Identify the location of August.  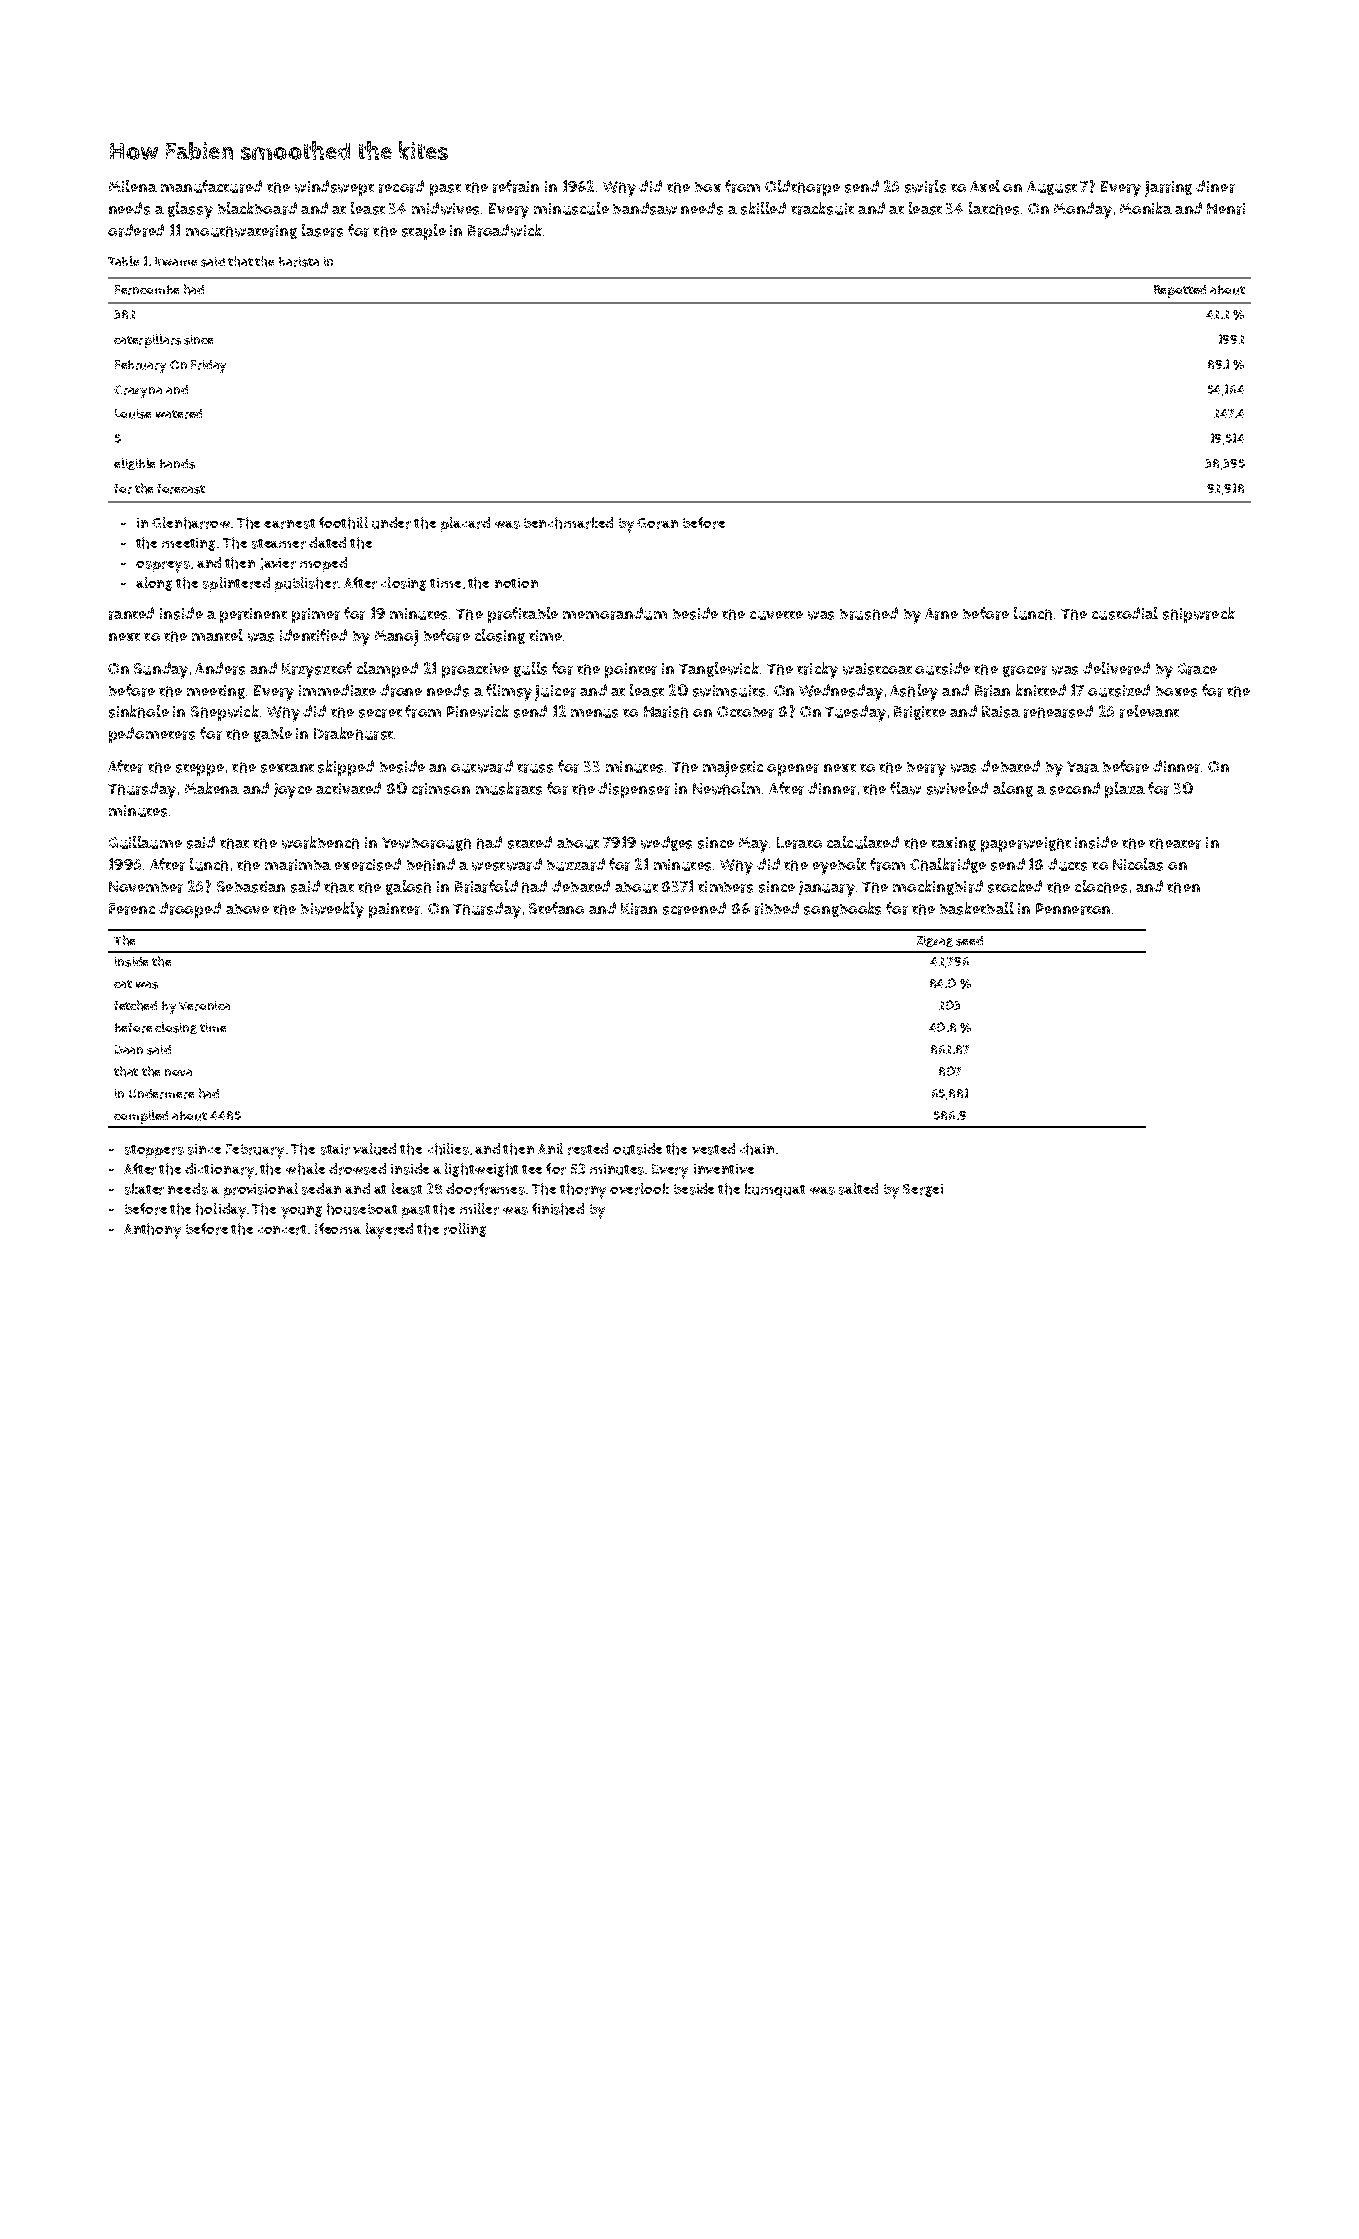
(1052, 188).
